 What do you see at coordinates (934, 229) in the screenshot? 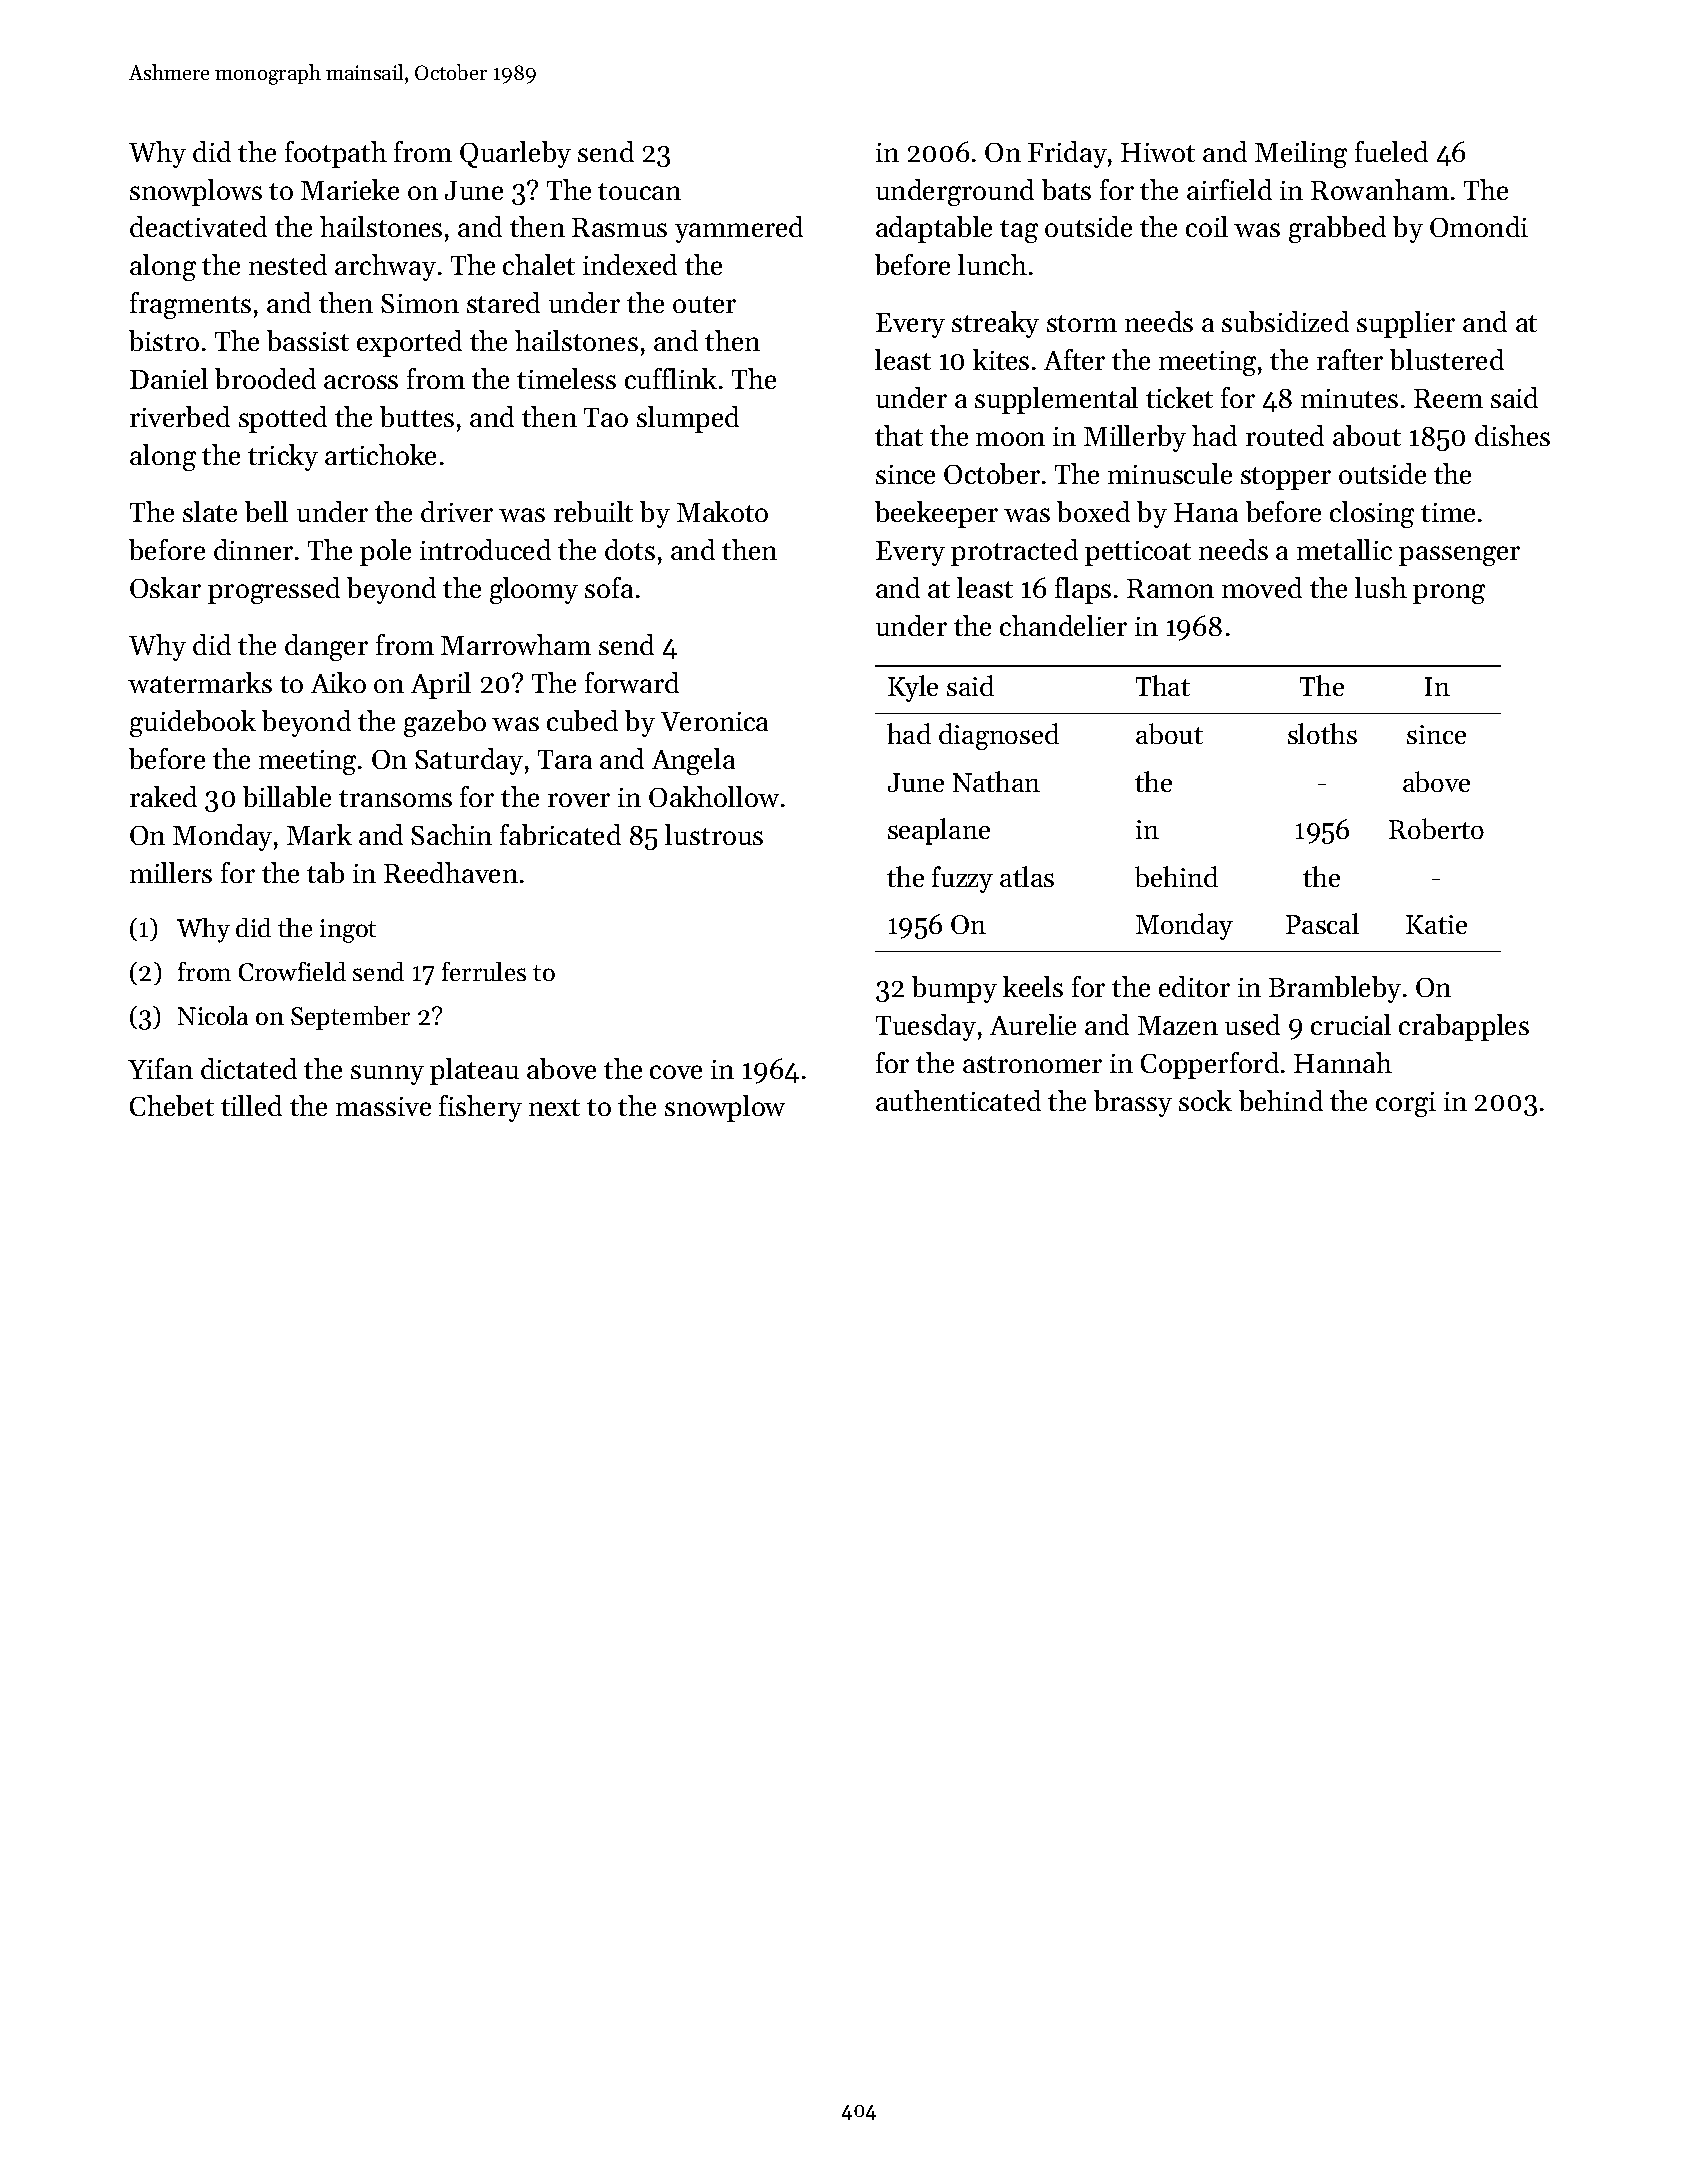
I see `adaptable` at bounding box center [934, 229].
